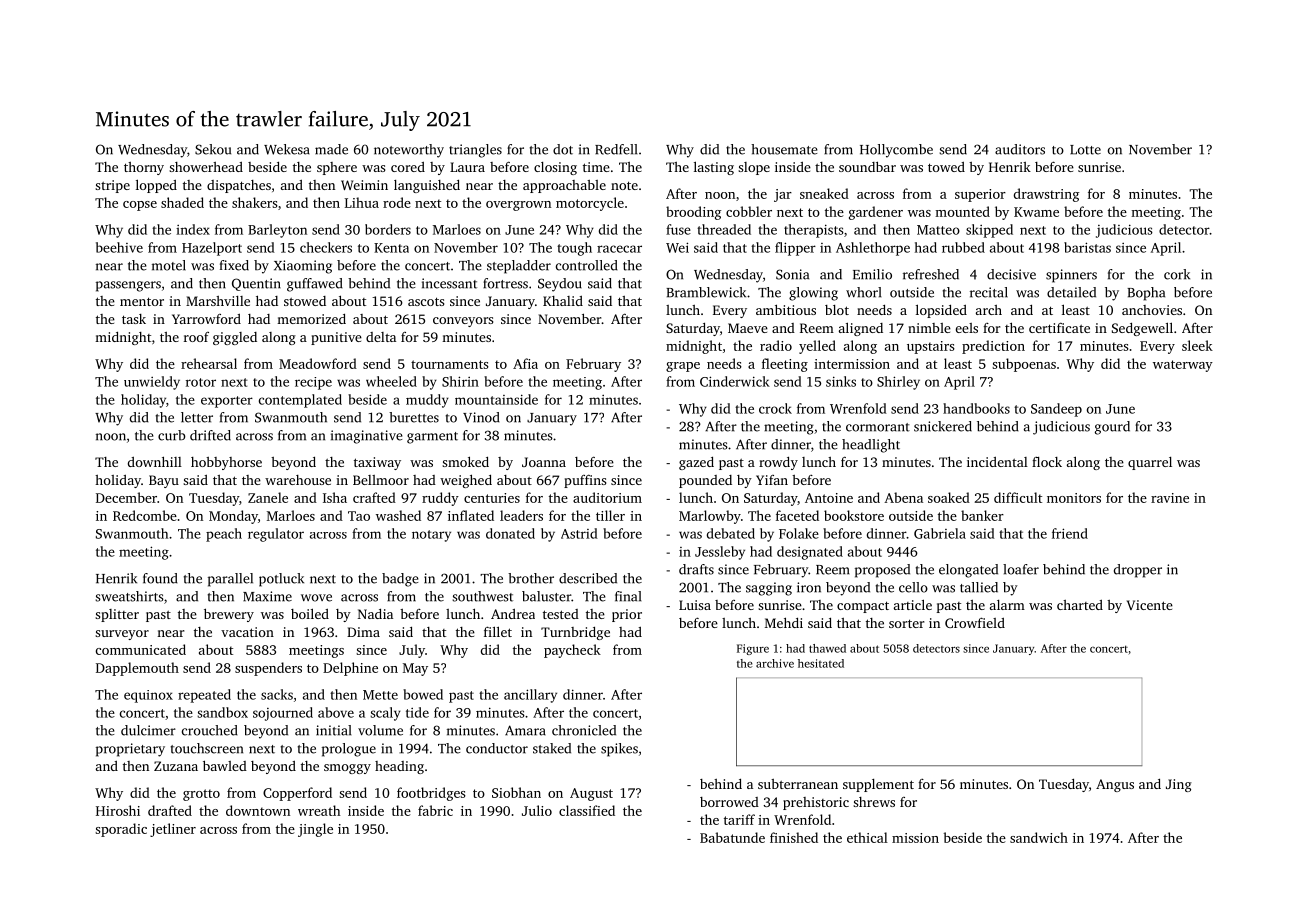  Describe the element at coordinates (1170, 498) in the screenshot. I see `ravine` at that location.
